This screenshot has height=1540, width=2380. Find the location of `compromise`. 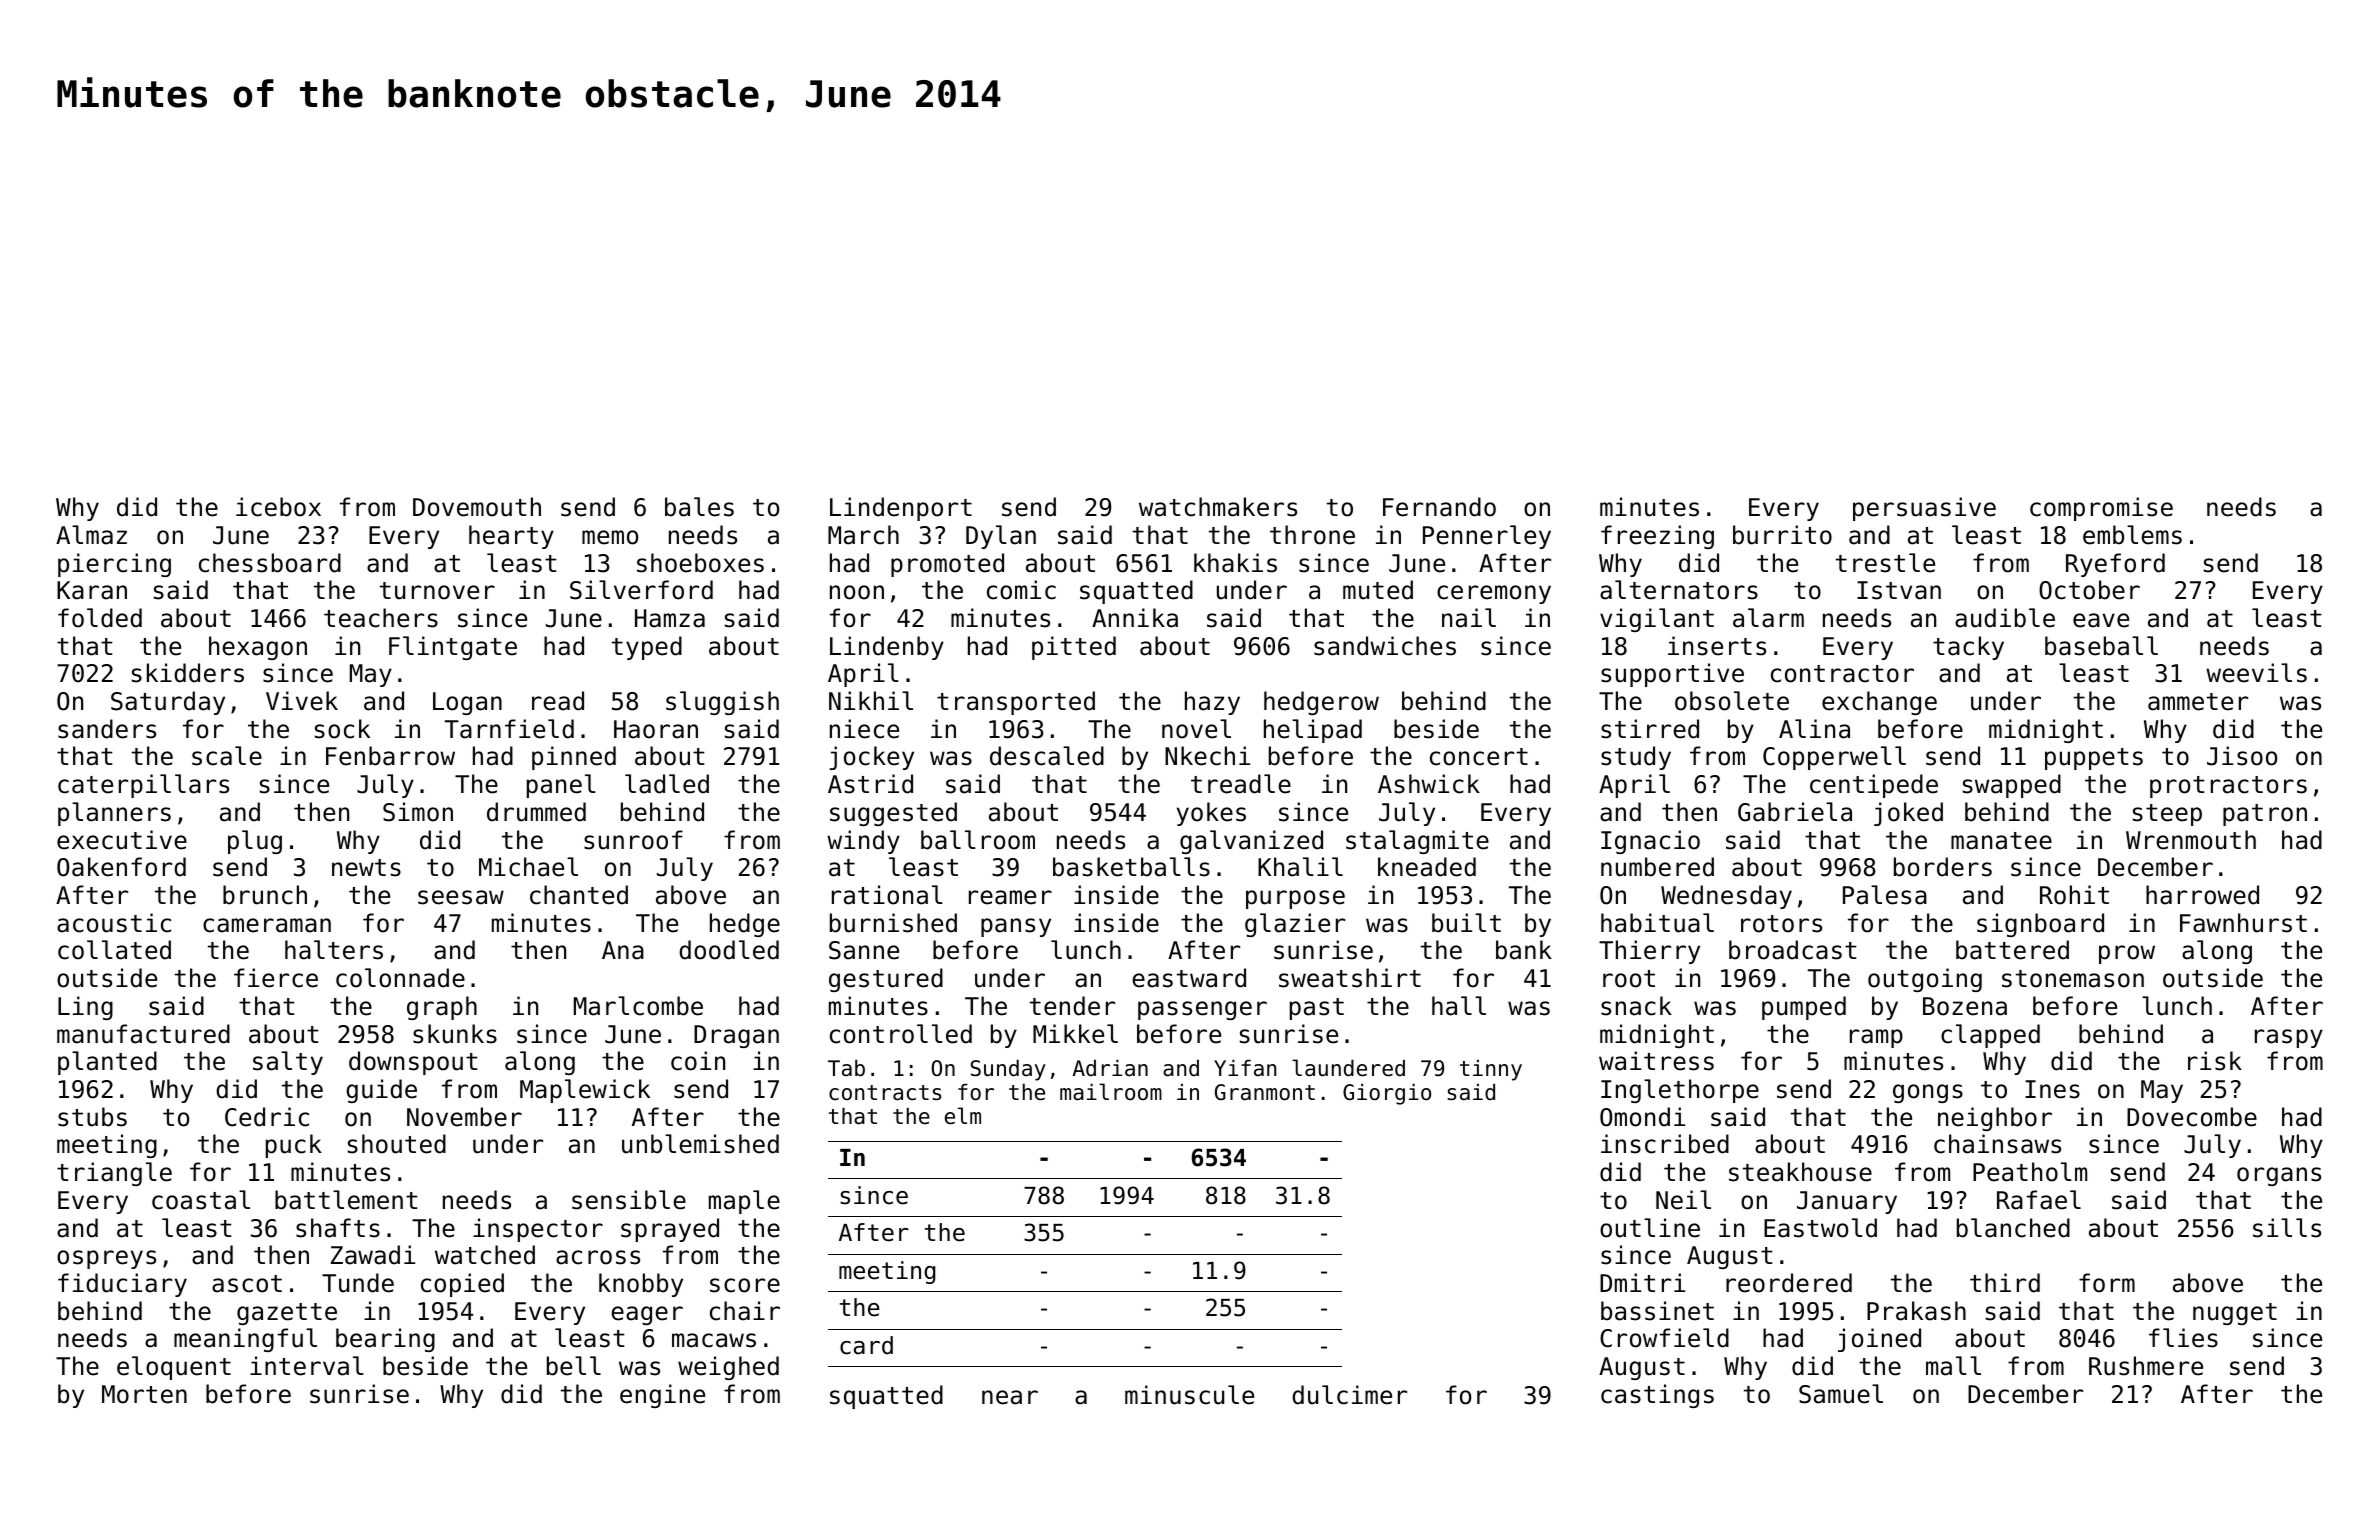

compromise is located at coordinates (2101, 509).
